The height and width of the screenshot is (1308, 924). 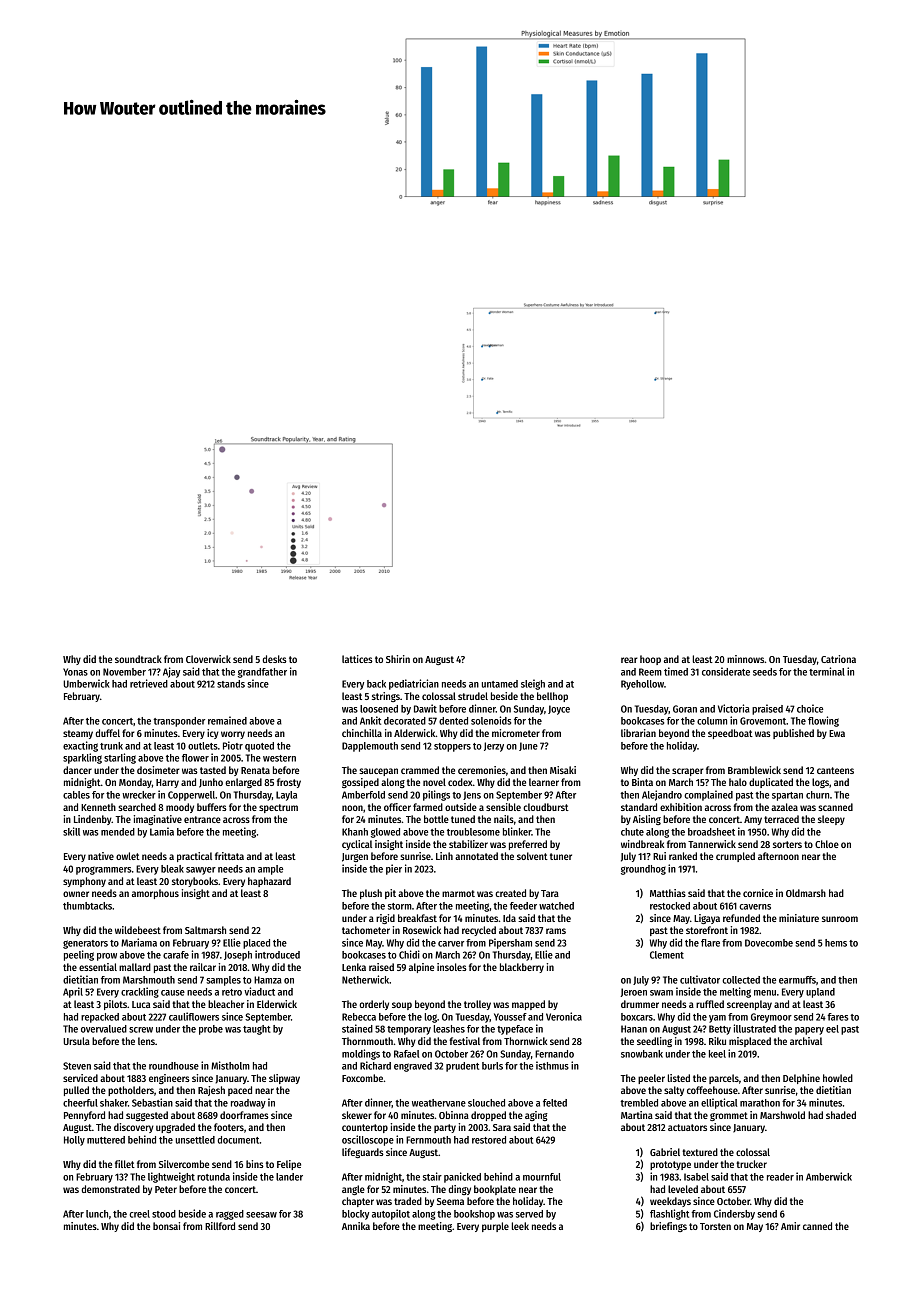 What do you see at coordinates (353, 1190) in the screenshot?
I see `angle` at bounding box center [353, 1190].
